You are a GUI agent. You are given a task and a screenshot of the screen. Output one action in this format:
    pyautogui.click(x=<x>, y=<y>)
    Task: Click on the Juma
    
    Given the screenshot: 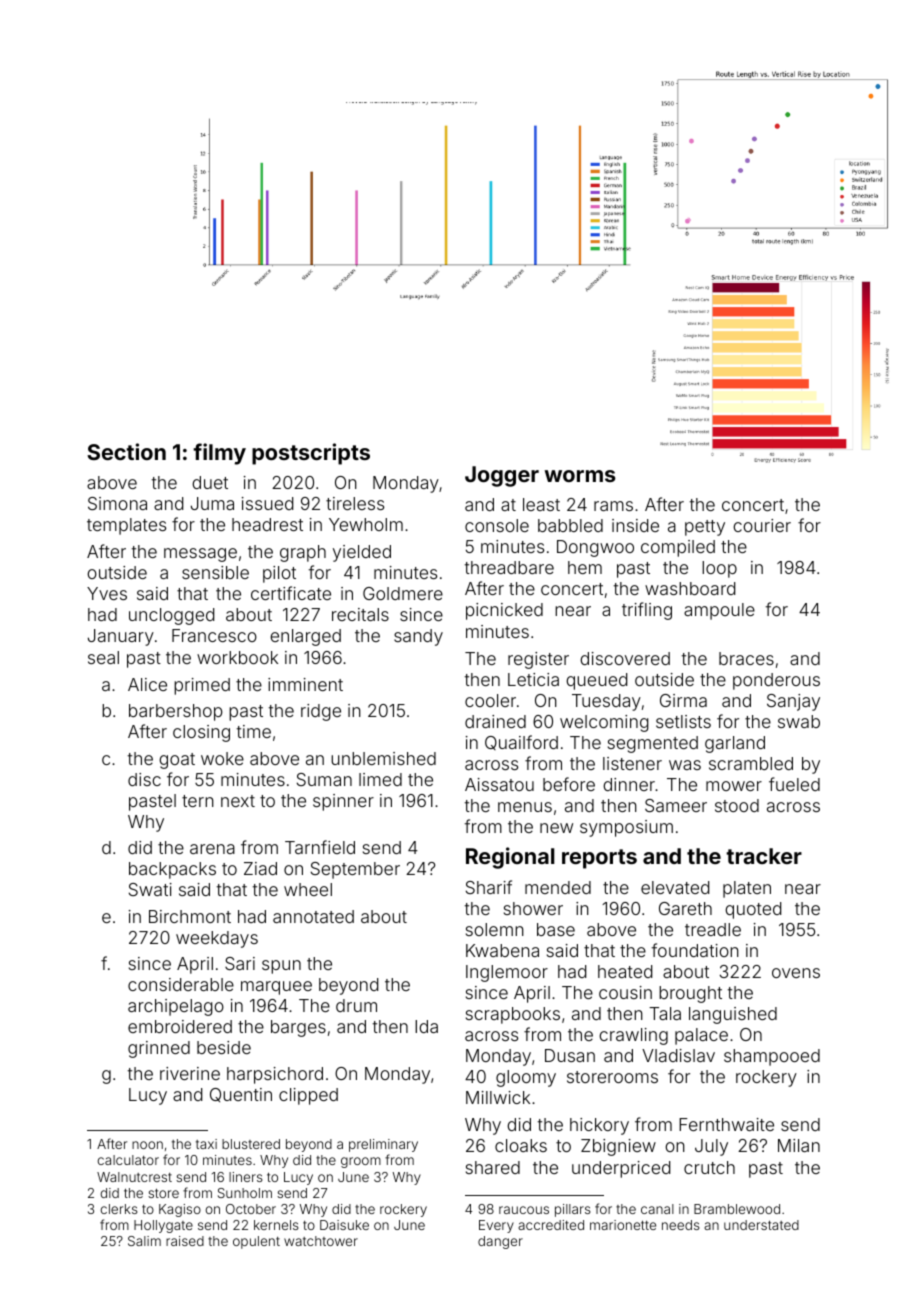 What is the action you would take?
    pyautogui.click(x=212, y=503)
